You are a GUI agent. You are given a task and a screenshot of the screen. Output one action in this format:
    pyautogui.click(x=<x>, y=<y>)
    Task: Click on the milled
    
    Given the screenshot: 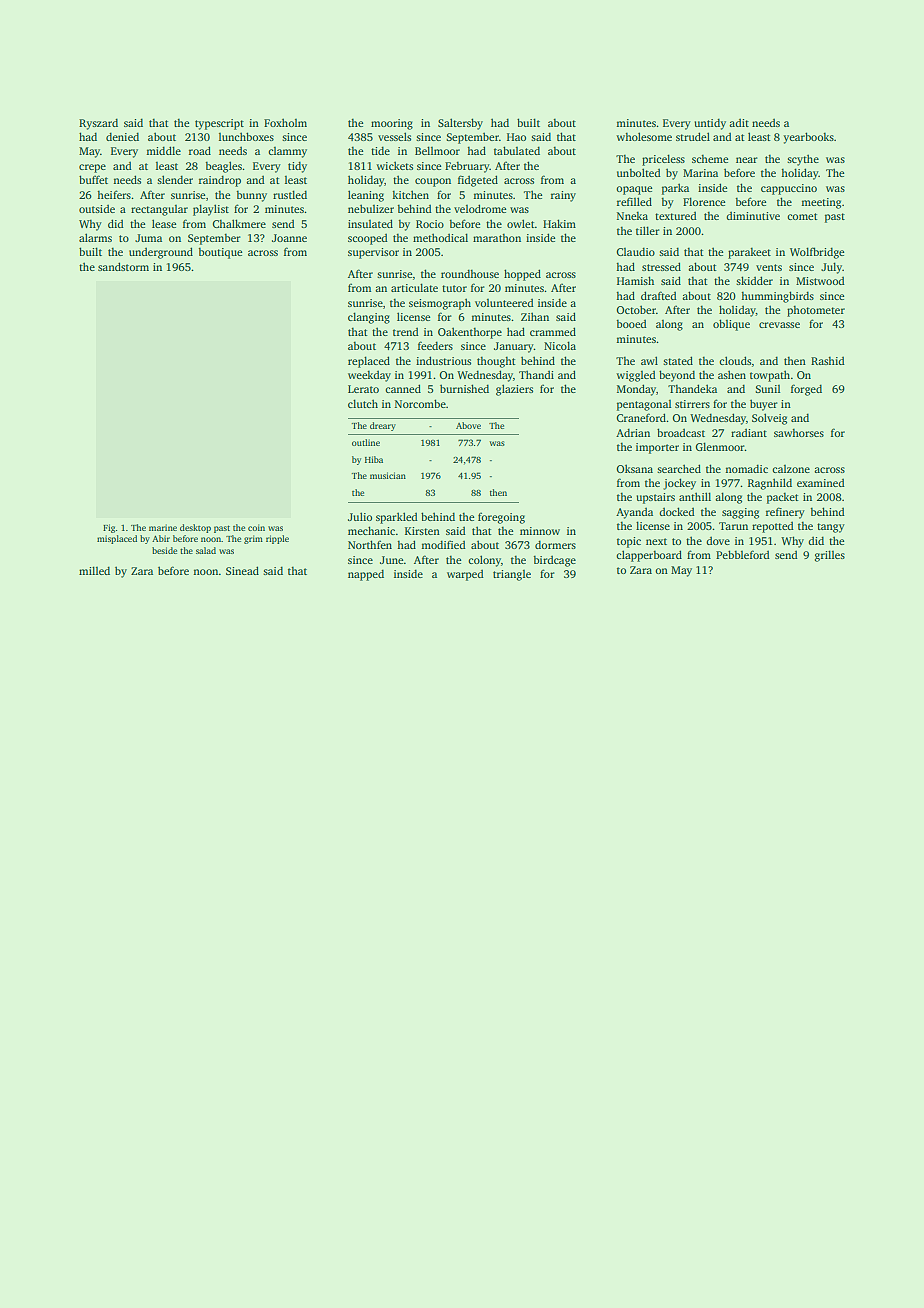 What is the action you would take?
    pyautogui.click(x=94, y=570)
